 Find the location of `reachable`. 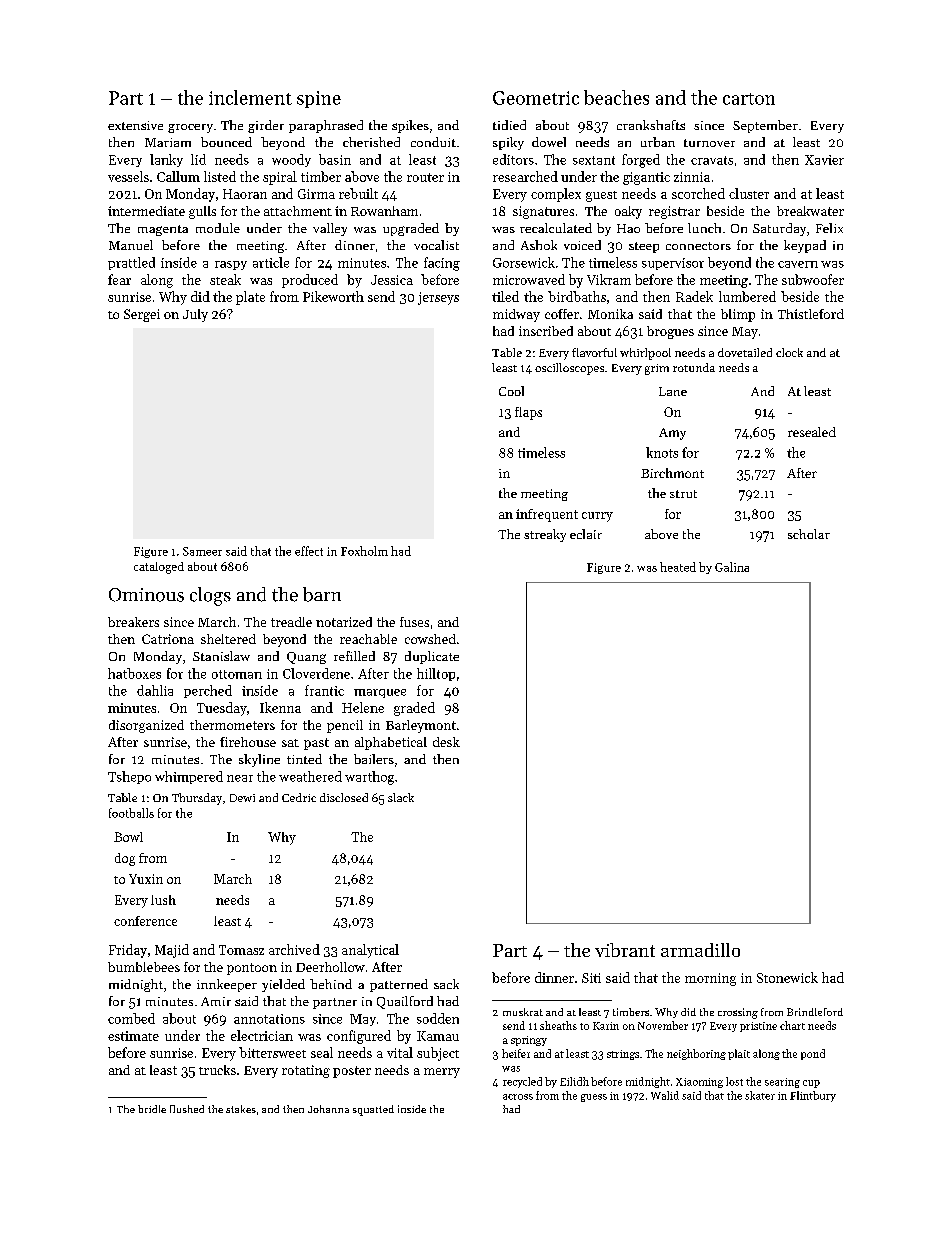

reachable is located at coordinates (368, 639).
